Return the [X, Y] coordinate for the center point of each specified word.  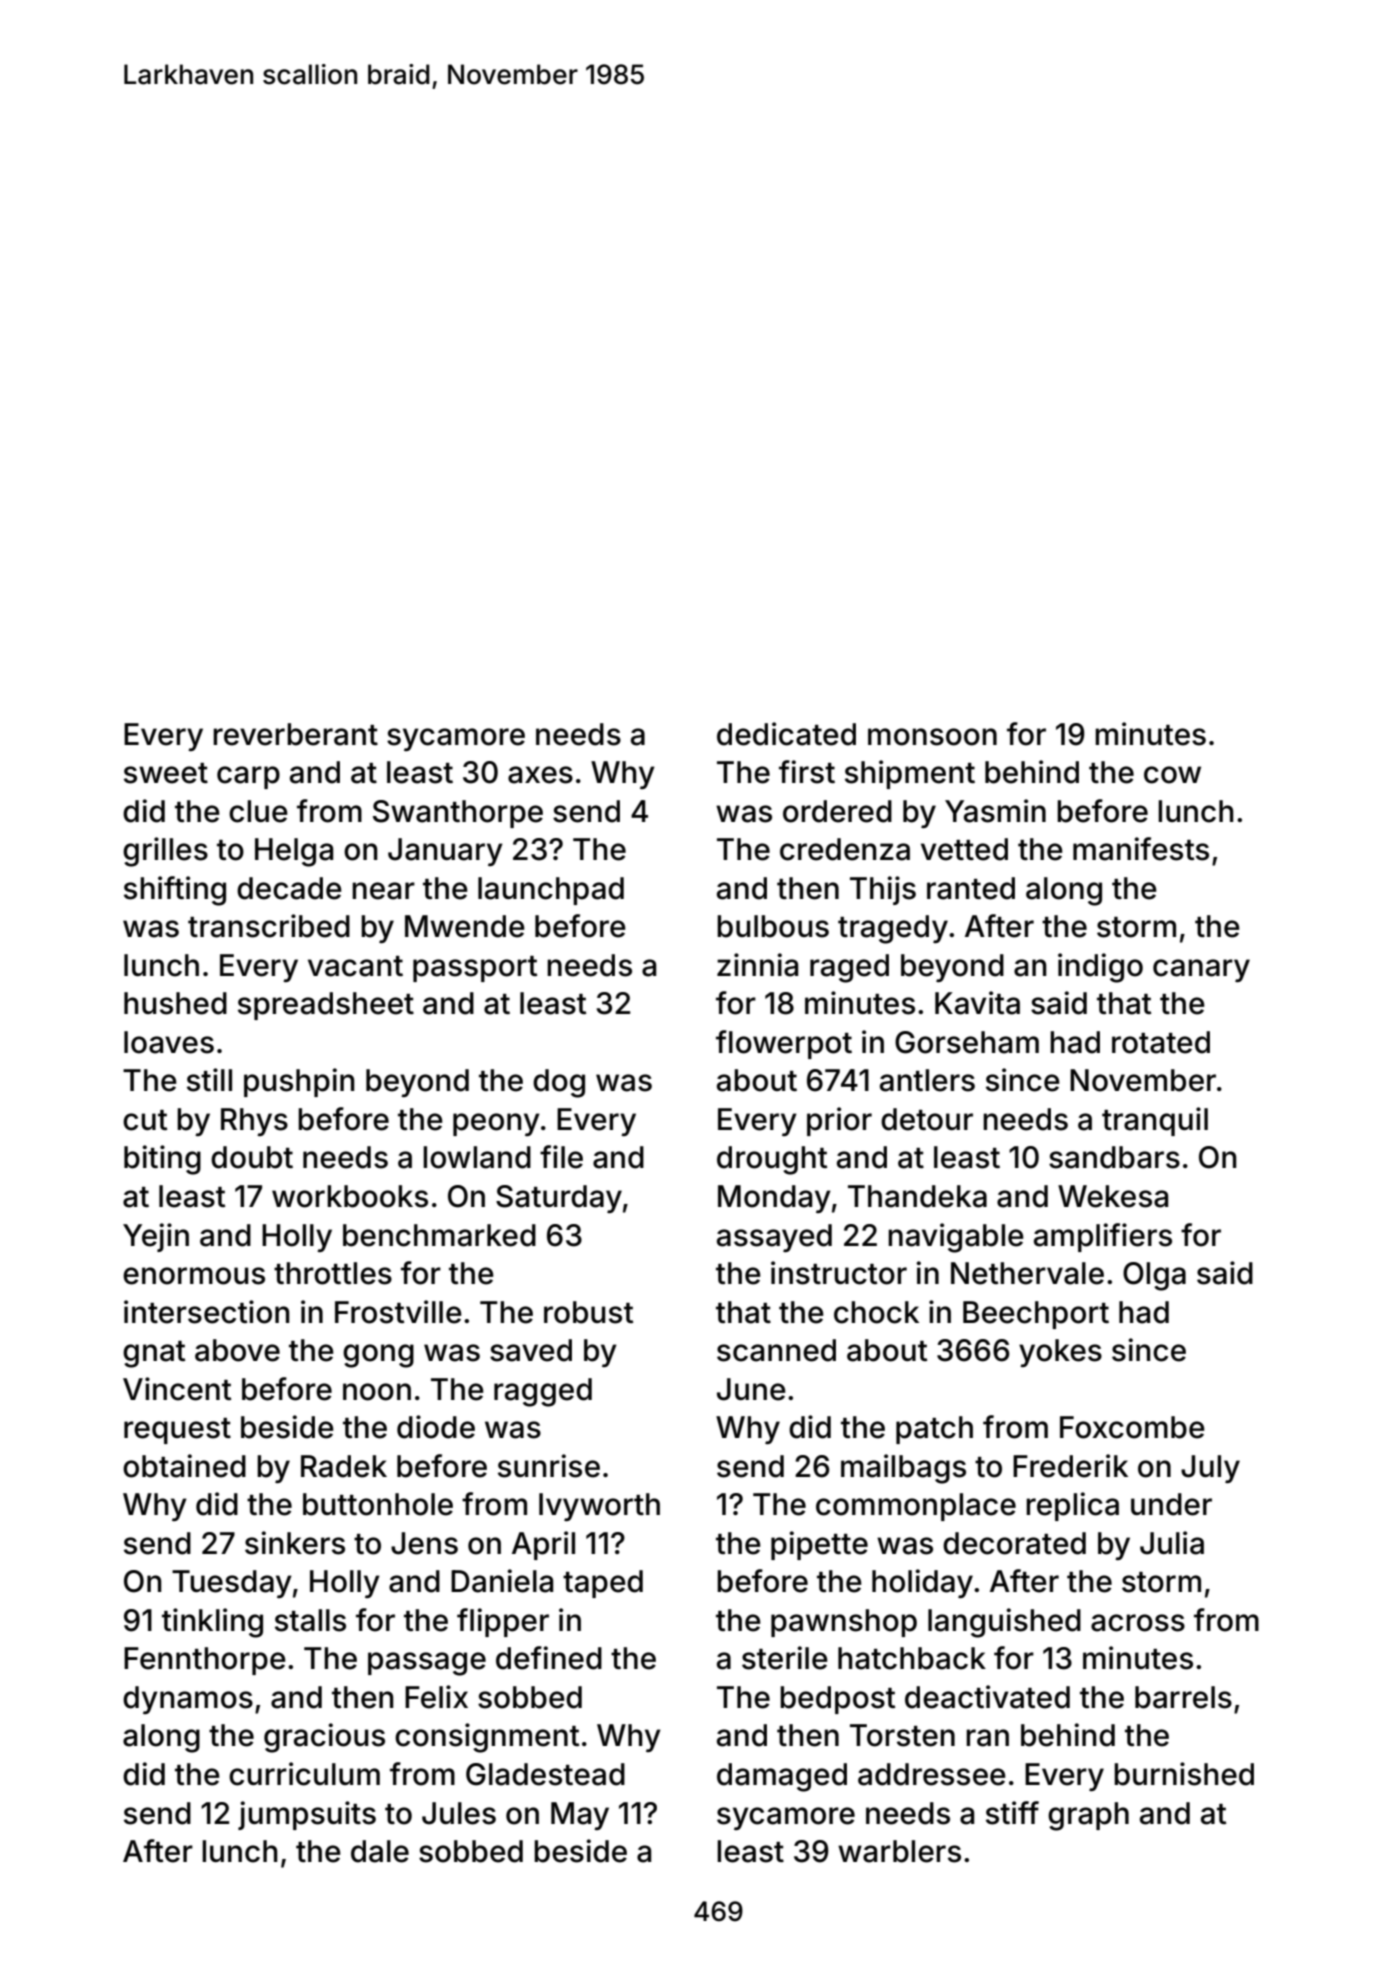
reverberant [295, 734]
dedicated [786, 734]
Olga [1154, 1276]
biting [162, 1160]
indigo [1100, 968]
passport [475, 969]
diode [436, 1427]
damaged [782, 1777]
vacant [355, 966]
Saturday [559, 1199]
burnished [1184, 1774]
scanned [776, 1350]
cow [1172, 775]
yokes [1060, 1353]
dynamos [188, 1700]
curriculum [304, 1774]
